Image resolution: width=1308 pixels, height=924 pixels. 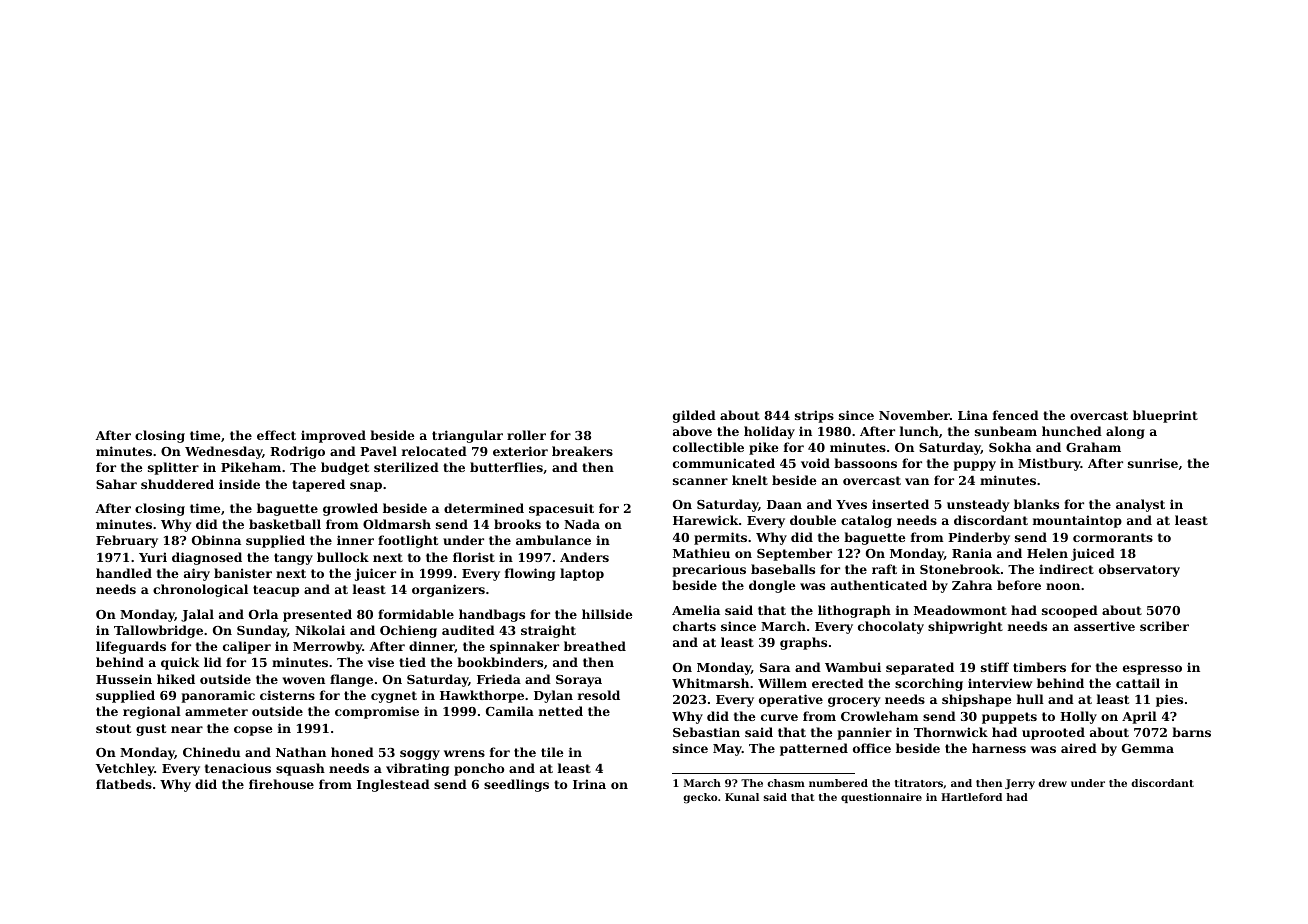 What do you see at coordinates (153, 557) in the screenshot?
I see `Yuri` at bounding box center [153, 557].
